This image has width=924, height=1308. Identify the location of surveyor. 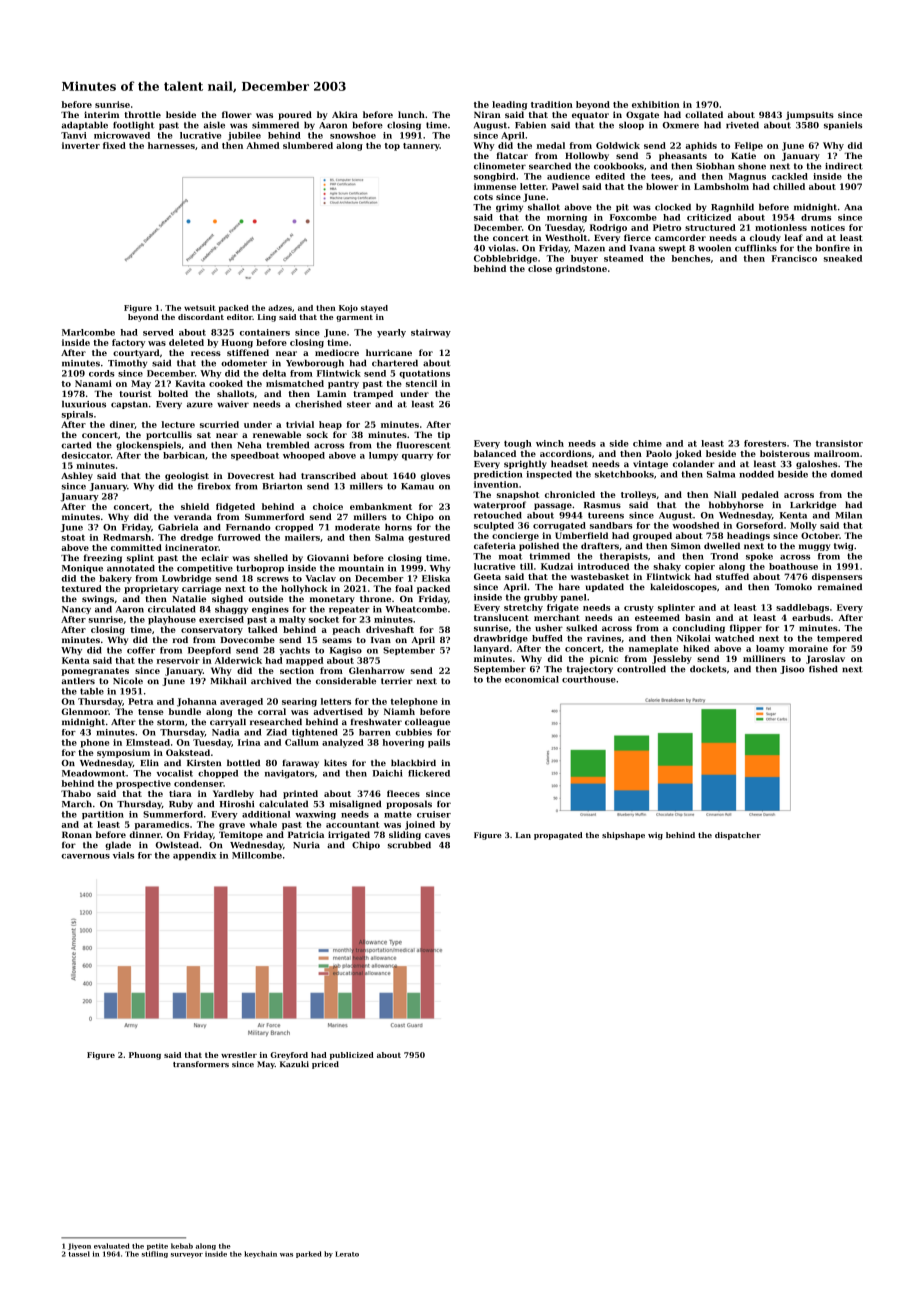
(187, 1255).
